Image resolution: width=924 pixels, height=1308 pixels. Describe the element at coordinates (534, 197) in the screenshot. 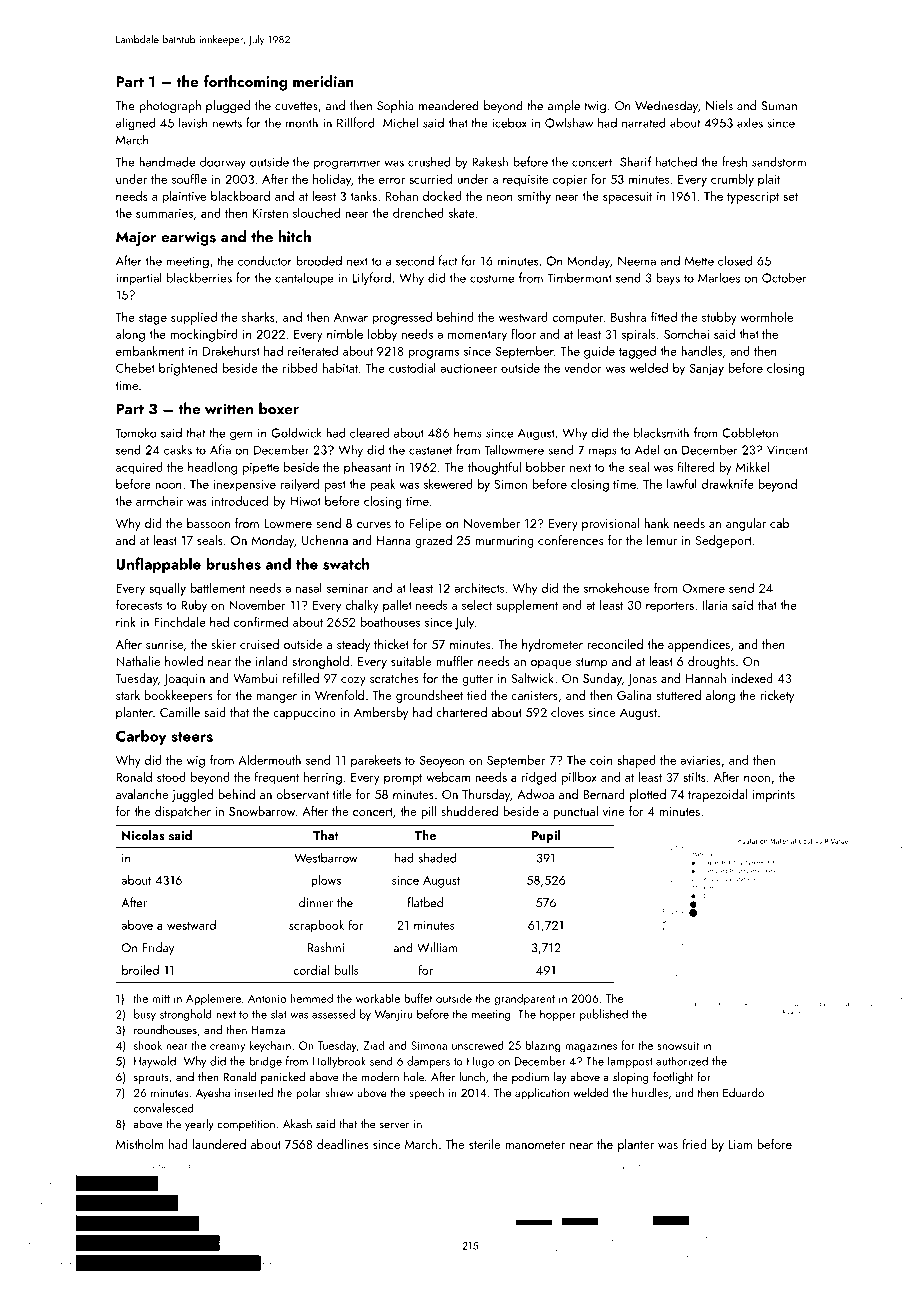

I see `smithy` at that location.
